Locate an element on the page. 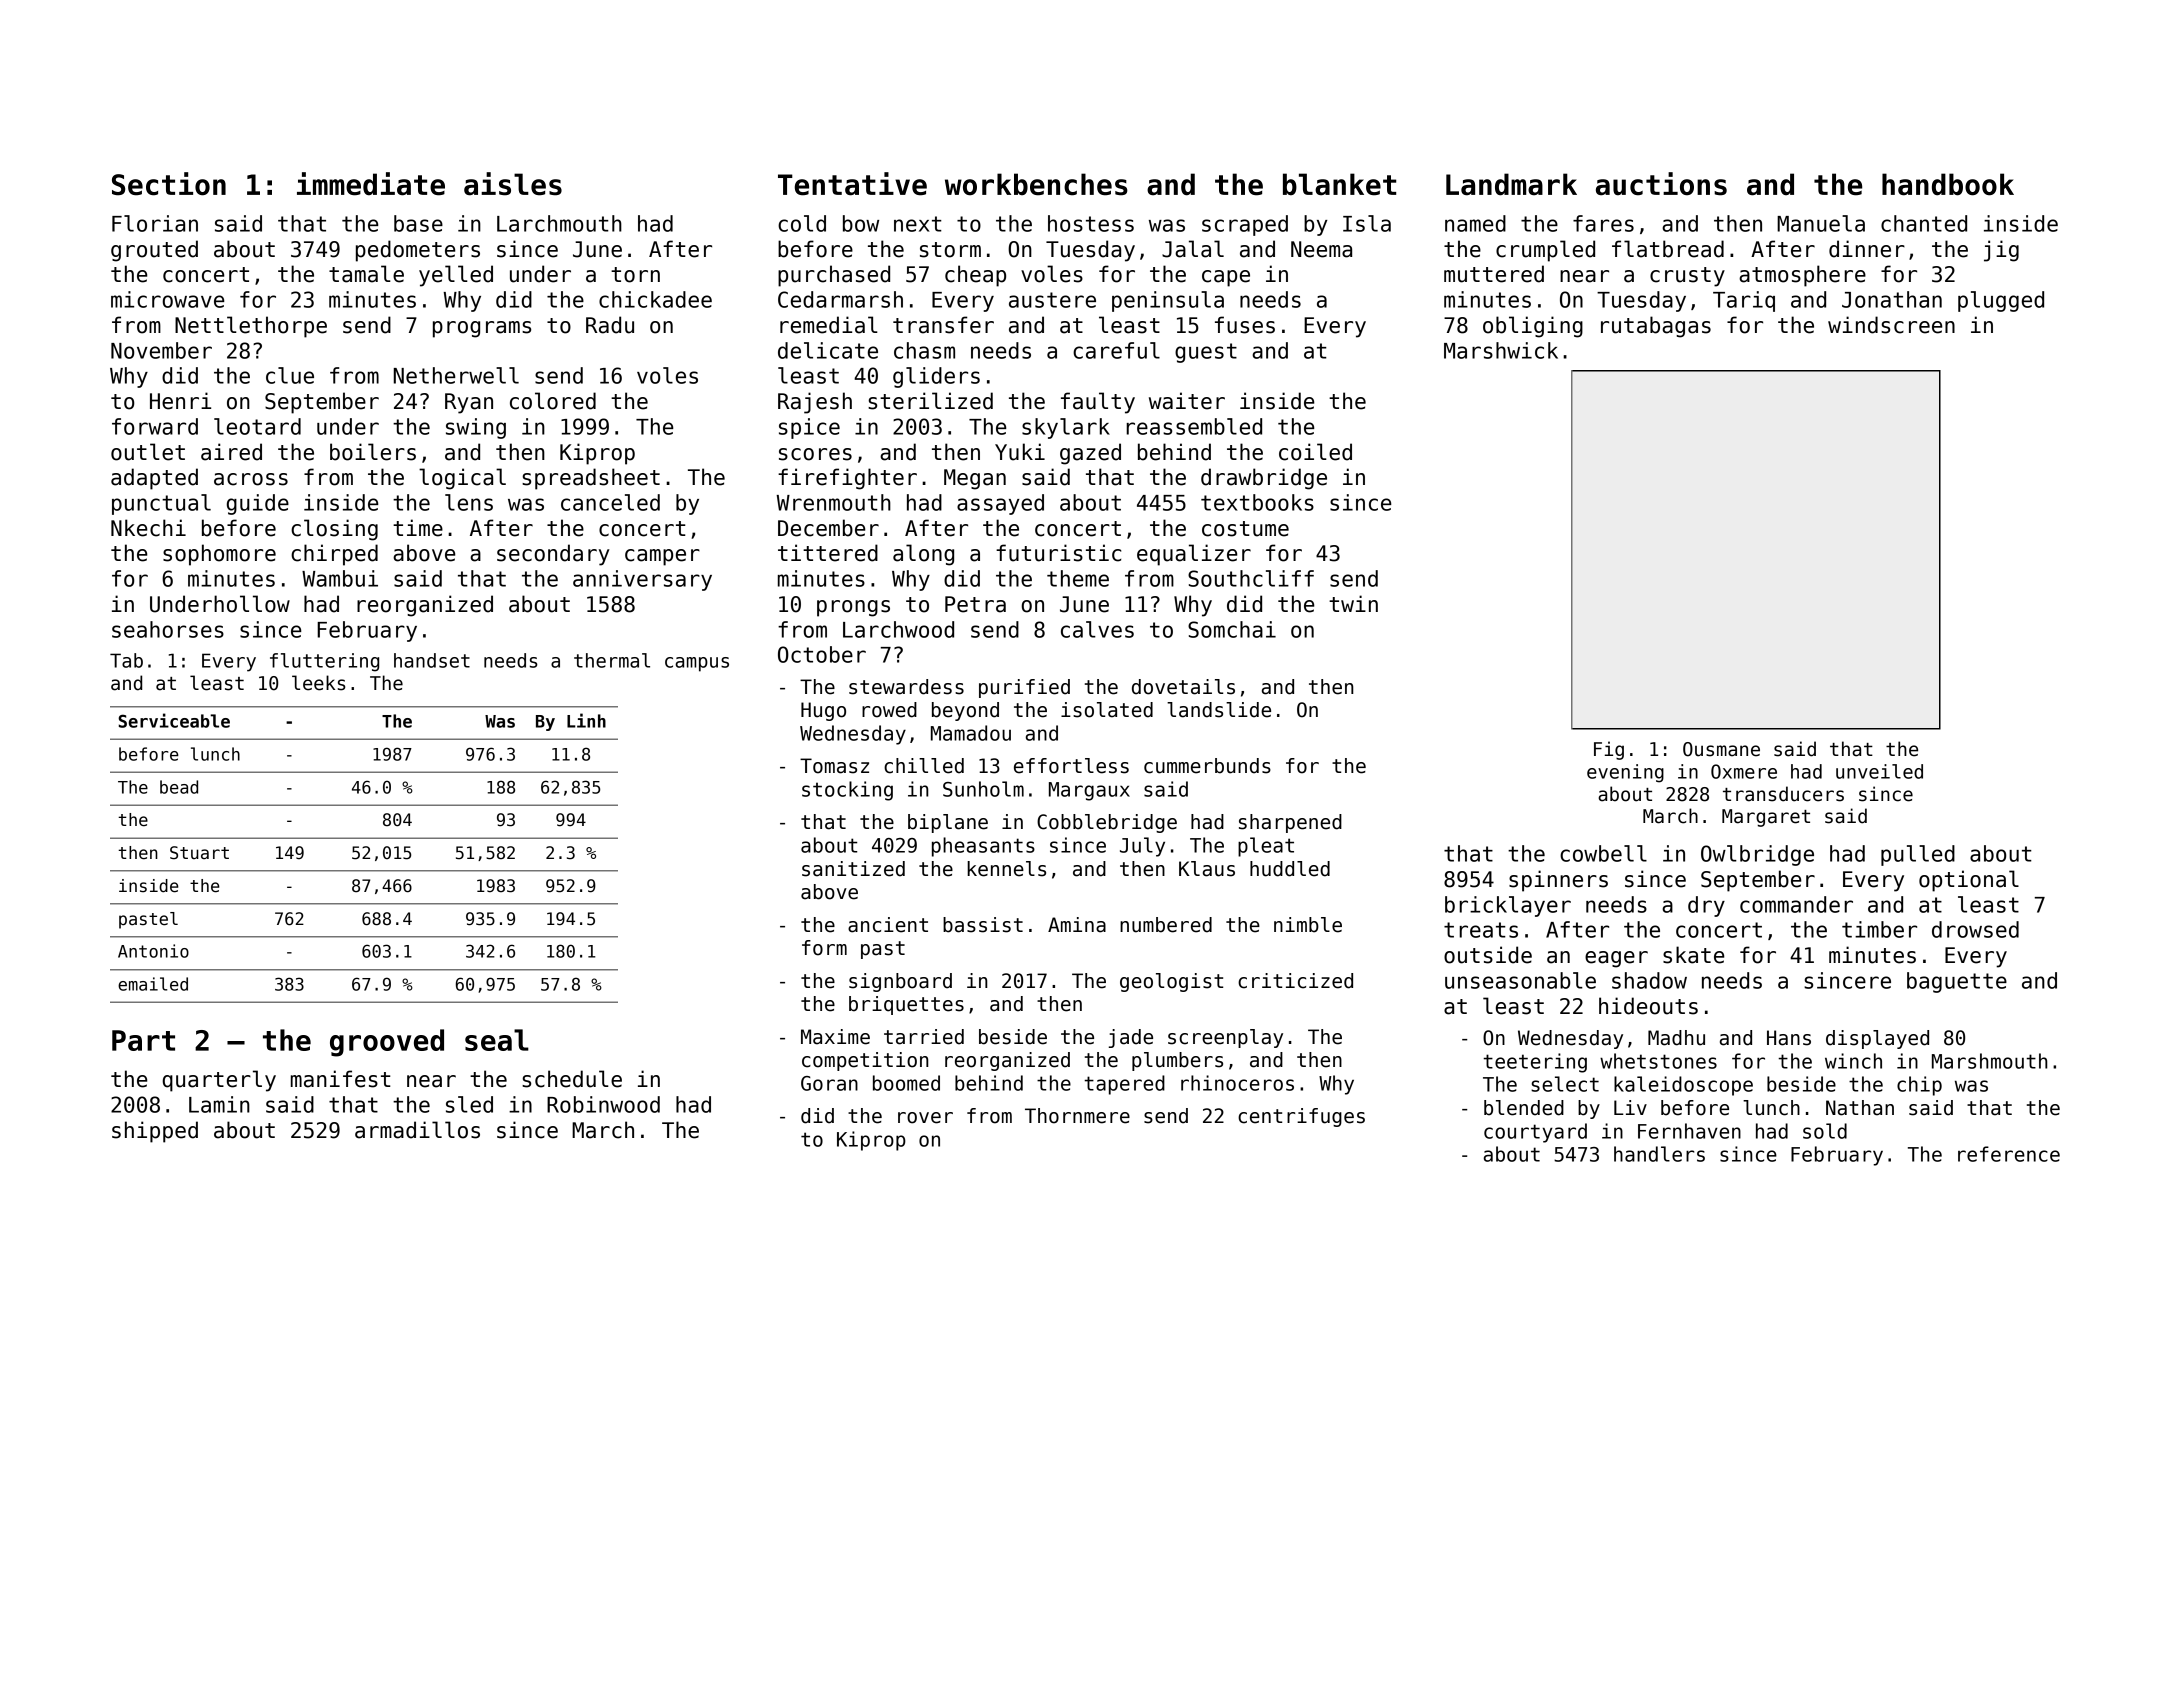  Southcliff is located at coordinates (1251, 578).
